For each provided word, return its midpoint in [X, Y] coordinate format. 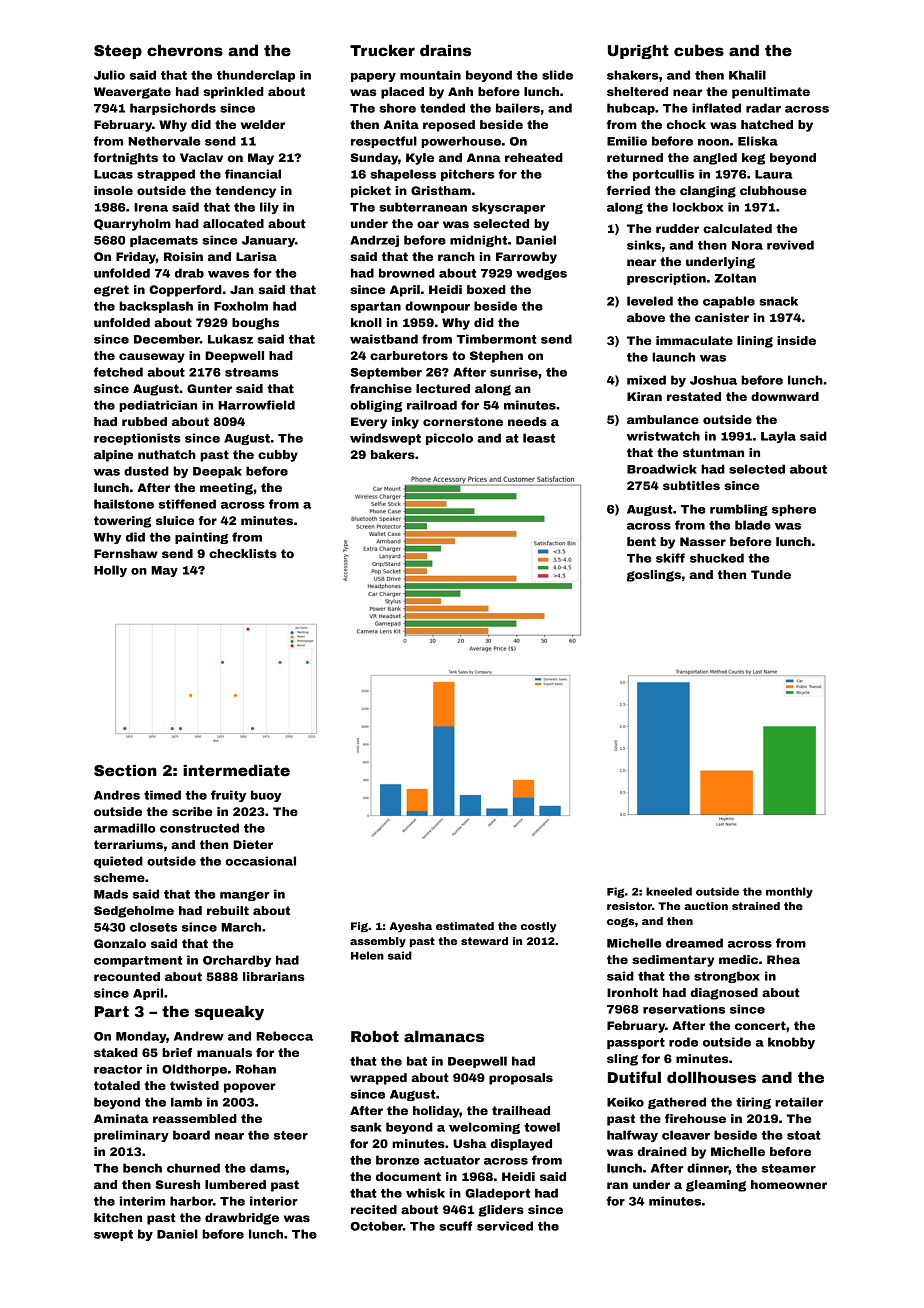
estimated [465, 926]
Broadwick [662, 469]
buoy [266, 796]
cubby [278, 456]
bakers [393, 454]
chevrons [185, 51]
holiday [436, 1112]
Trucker [382, 50]
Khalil [747, 75]
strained [756, 906]
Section [125, 771]
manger [245, 896]
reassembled [195, 1118]
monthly [789, 892]
